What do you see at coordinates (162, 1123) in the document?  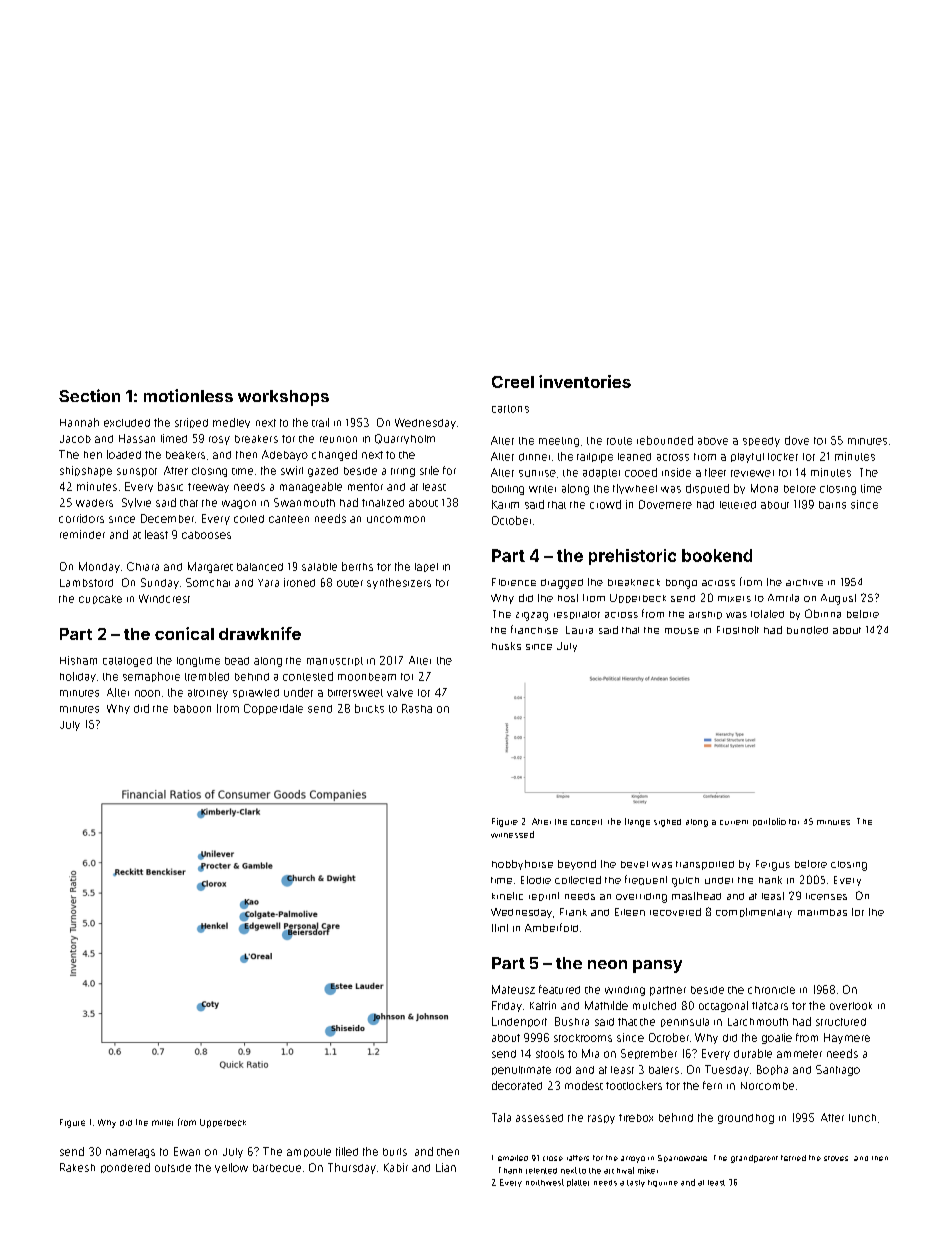 I see `miller` at bounding box center [162, 1123].
